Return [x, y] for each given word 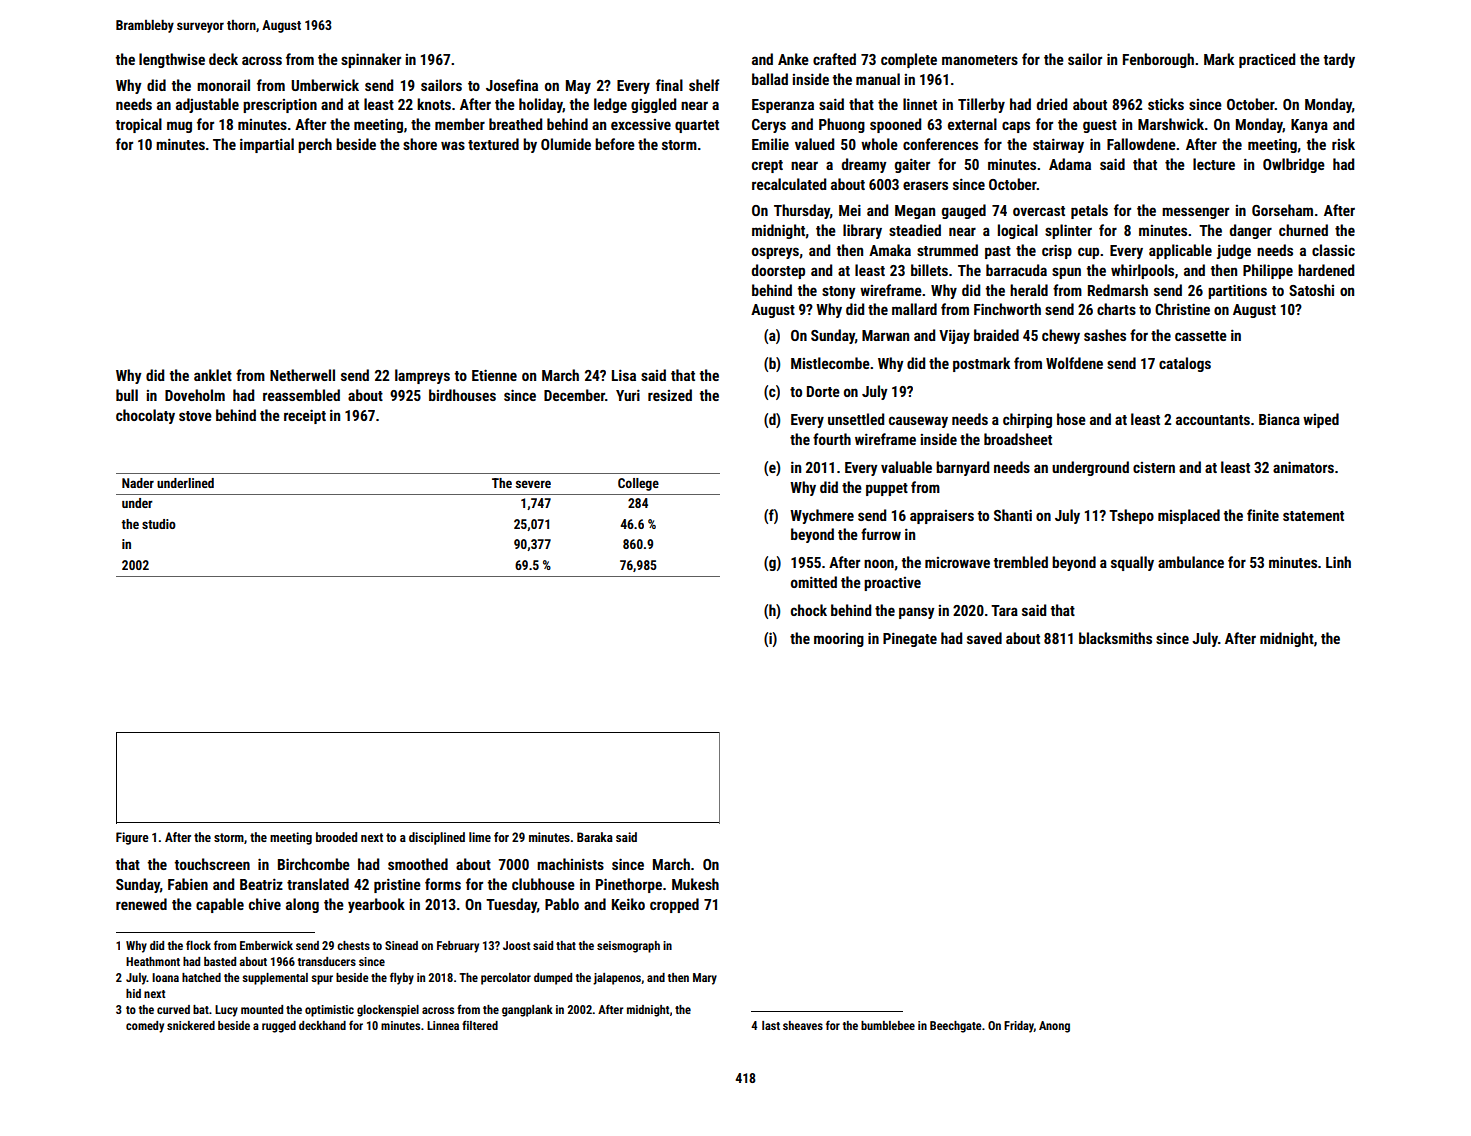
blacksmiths [1115, 638]
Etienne [494, 375]
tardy [1339, 60]
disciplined [437, 838]
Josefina [512, 85]
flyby [402, 978]
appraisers [942, 517]
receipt [305, 416]
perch [315, 145]
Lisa [624, 375]
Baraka [595, 837]
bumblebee [888, 1025]
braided [996, 335]
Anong [1054, 1027]
